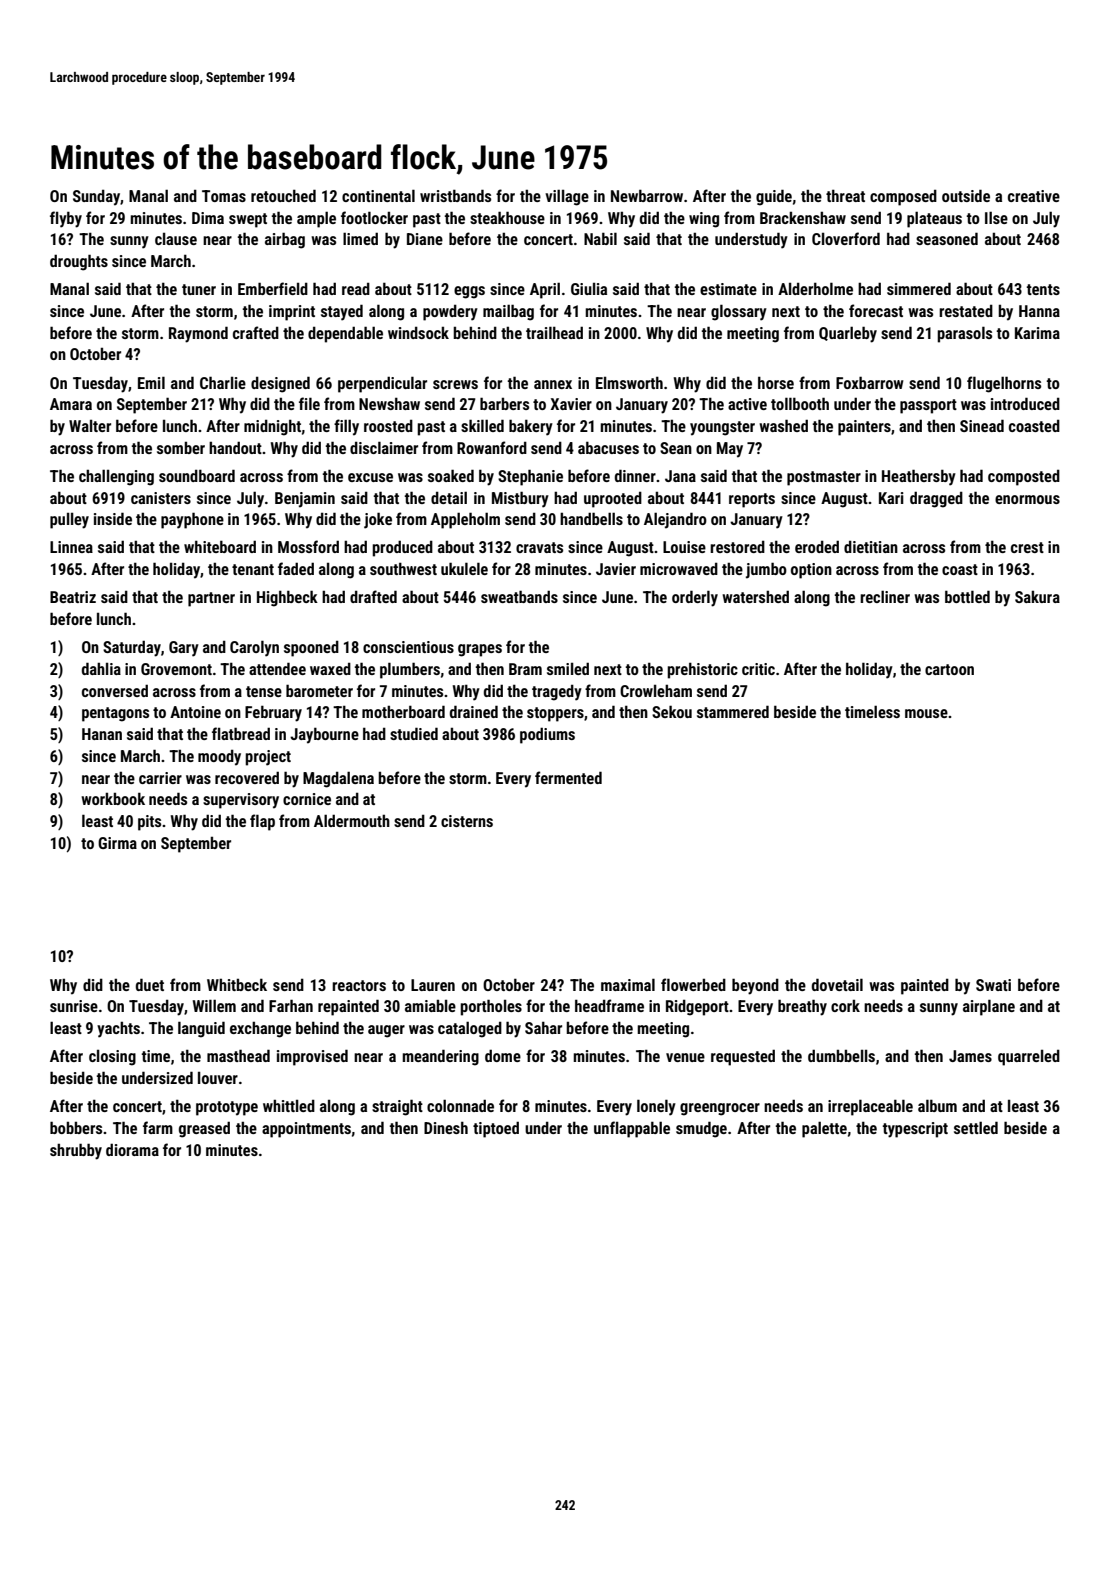 Image resolution: width=1110 pixels, height=1570 pixels. I want to click on Sakura, so click(1037, 596).
